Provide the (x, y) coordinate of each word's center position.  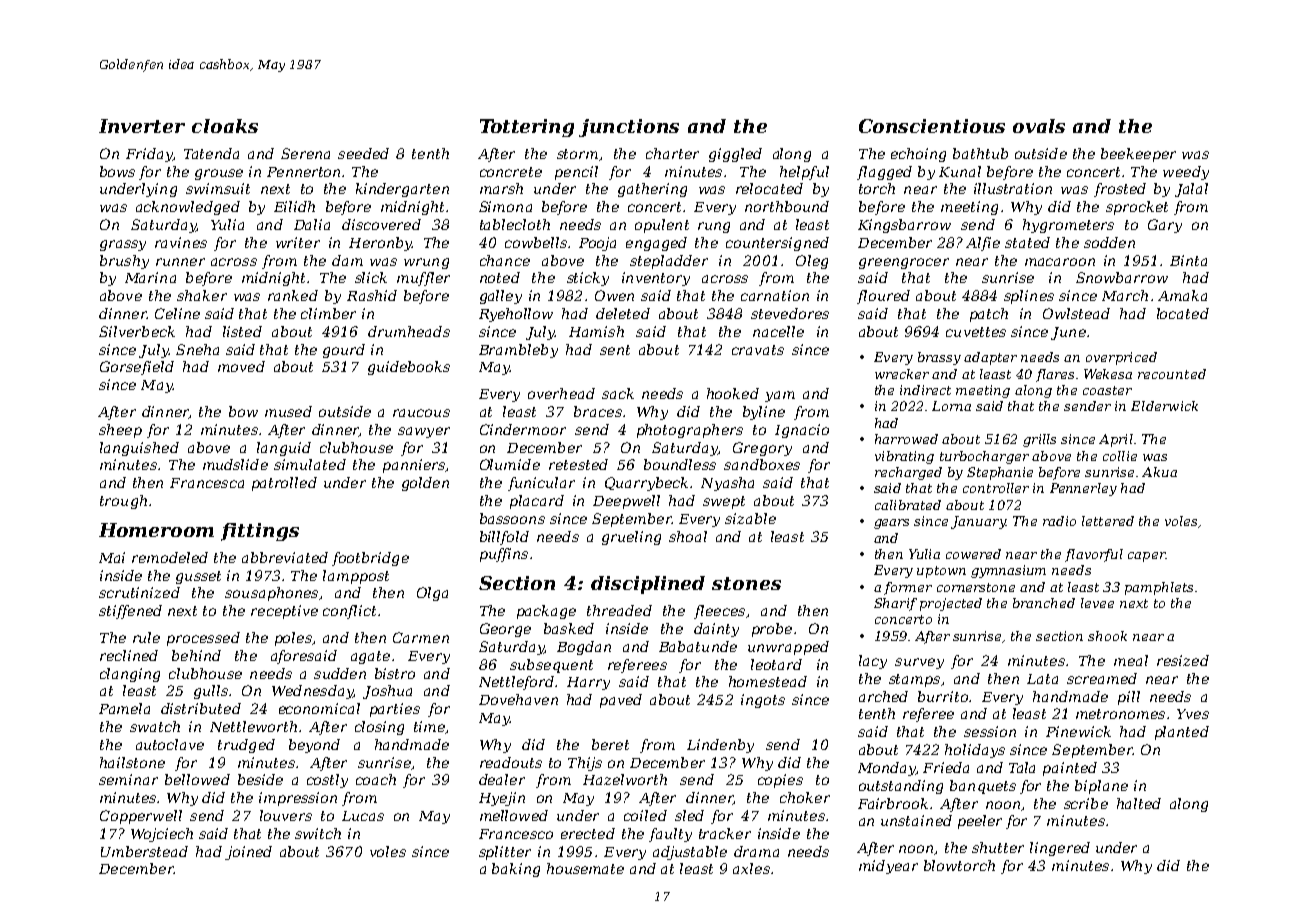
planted (1182, 733)
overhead (561, 393)
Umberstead (144, 851)
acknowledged (188, 208)
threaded (619, 610)
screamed (1102, 678)
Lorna (951, 406)
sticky (588, 279)
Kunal (960, 171)
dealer (502, 779)
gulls (211, 692)
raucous (421, 413)
